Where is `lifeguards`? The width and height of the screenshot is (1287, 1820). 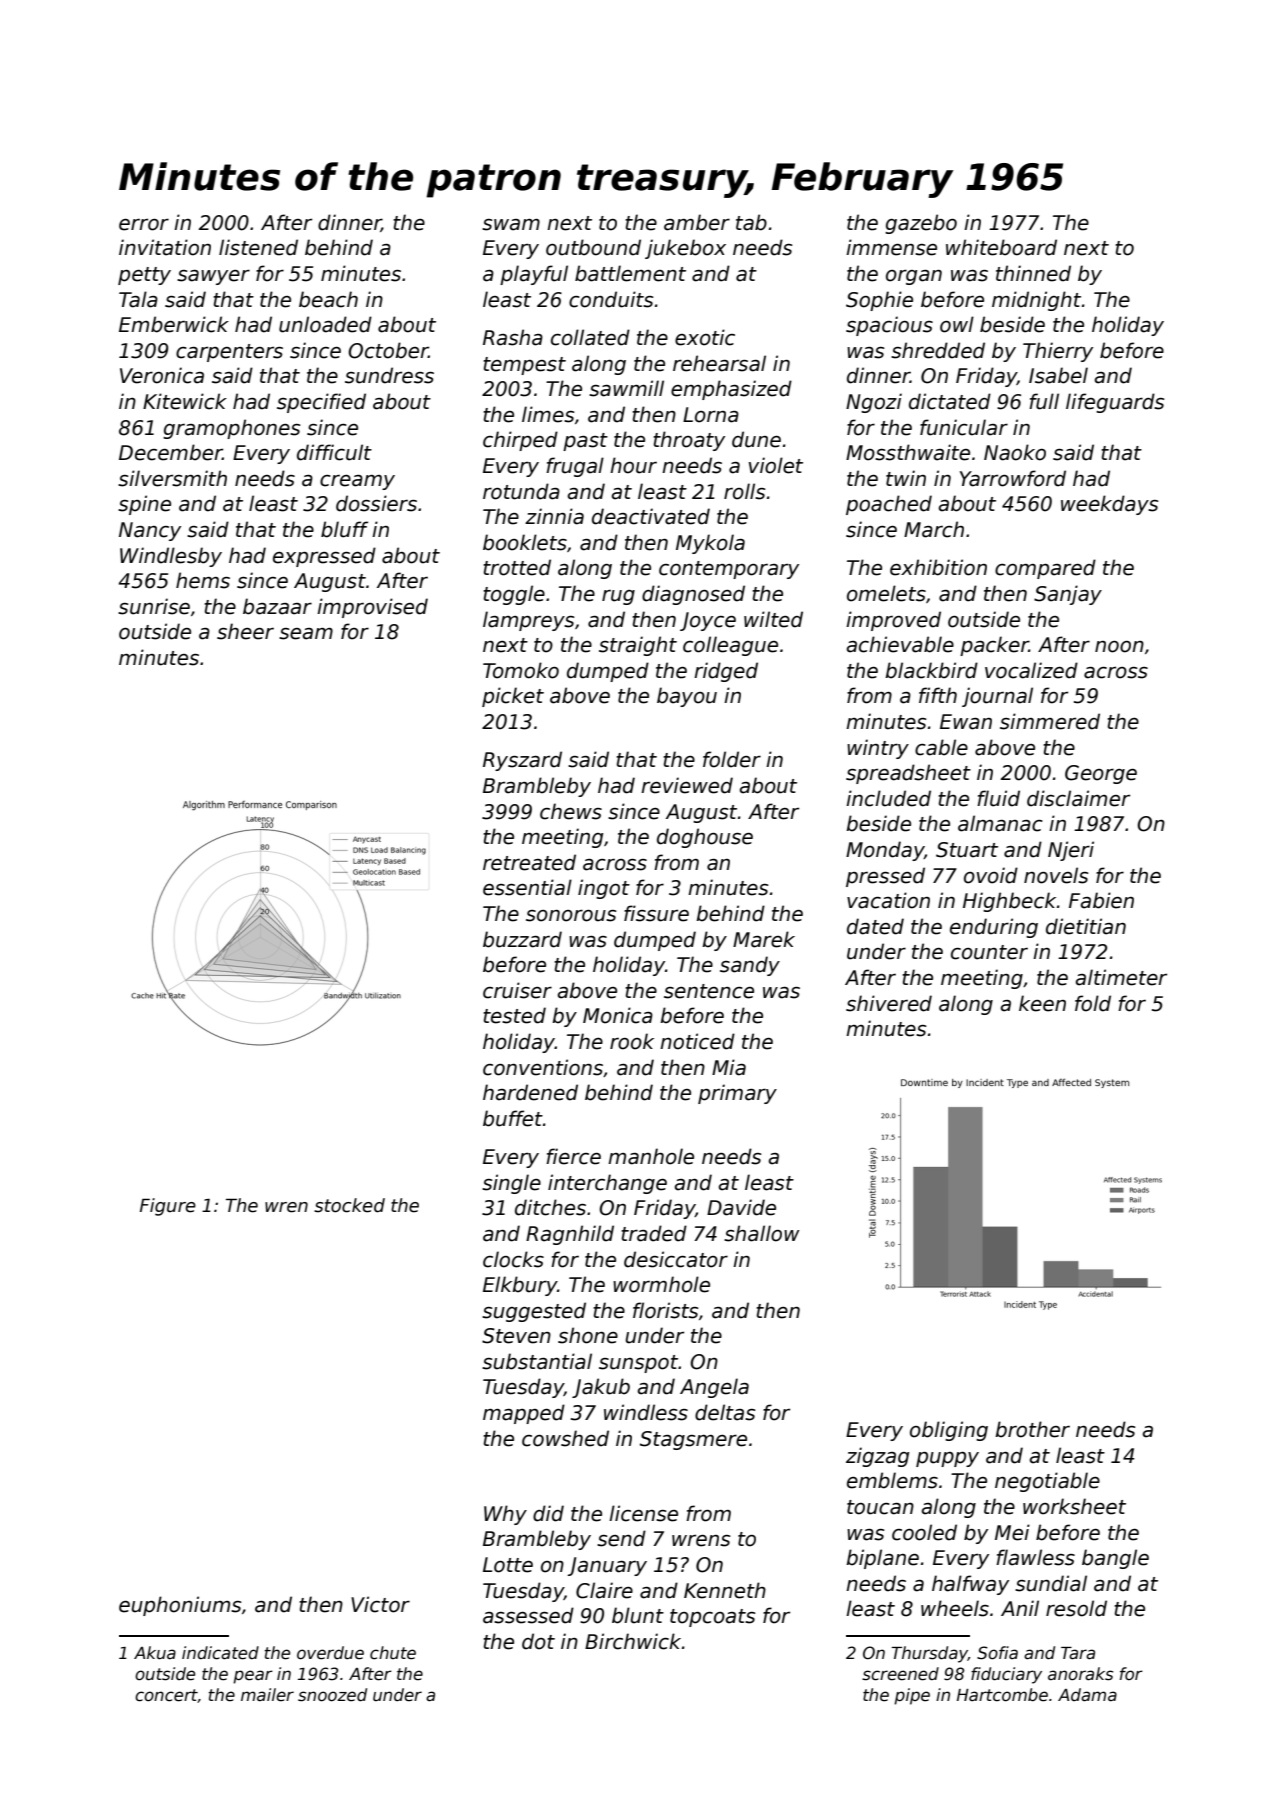 lifeguards is located at coordinates (1115, 403).
